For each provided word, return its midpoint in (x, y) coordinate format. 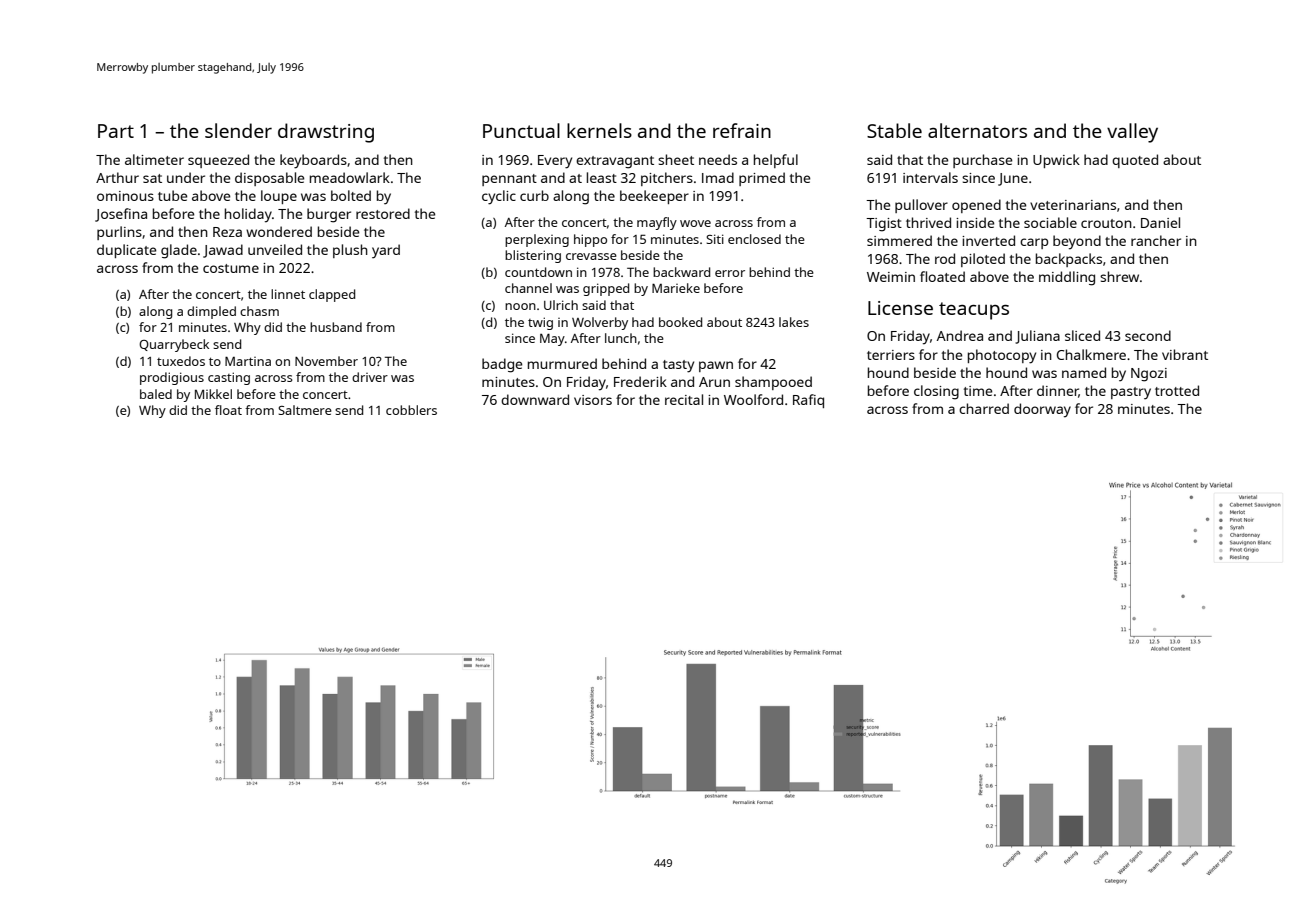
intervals (930, 177)
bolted (351, 195)
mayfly (657, 223)
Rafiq (808, 401)
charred (984, 408)
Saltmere (305, 410)
